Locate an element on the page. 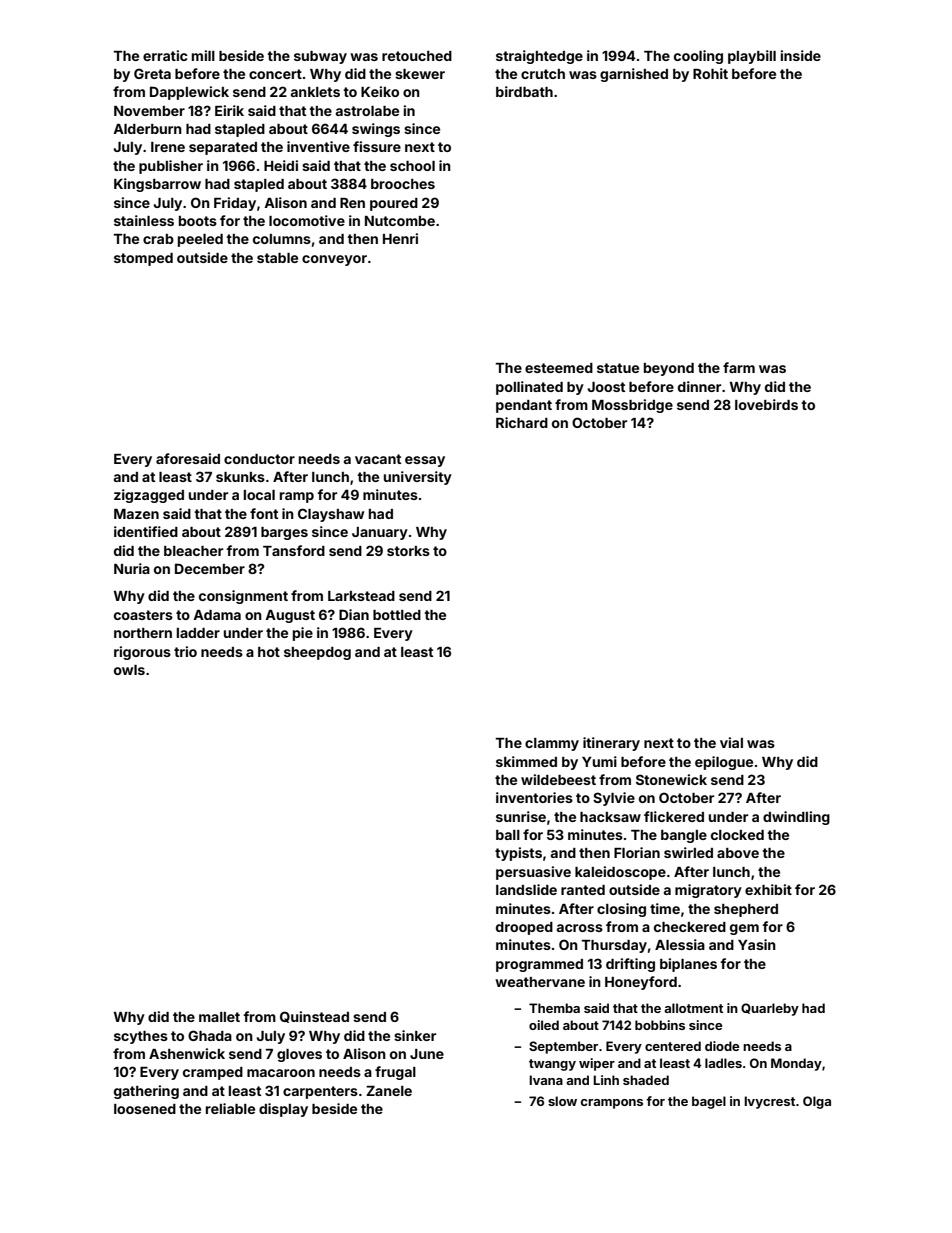 The width and height of the image is (952, 1233). bagel is located at coordinates (709, 1102).
